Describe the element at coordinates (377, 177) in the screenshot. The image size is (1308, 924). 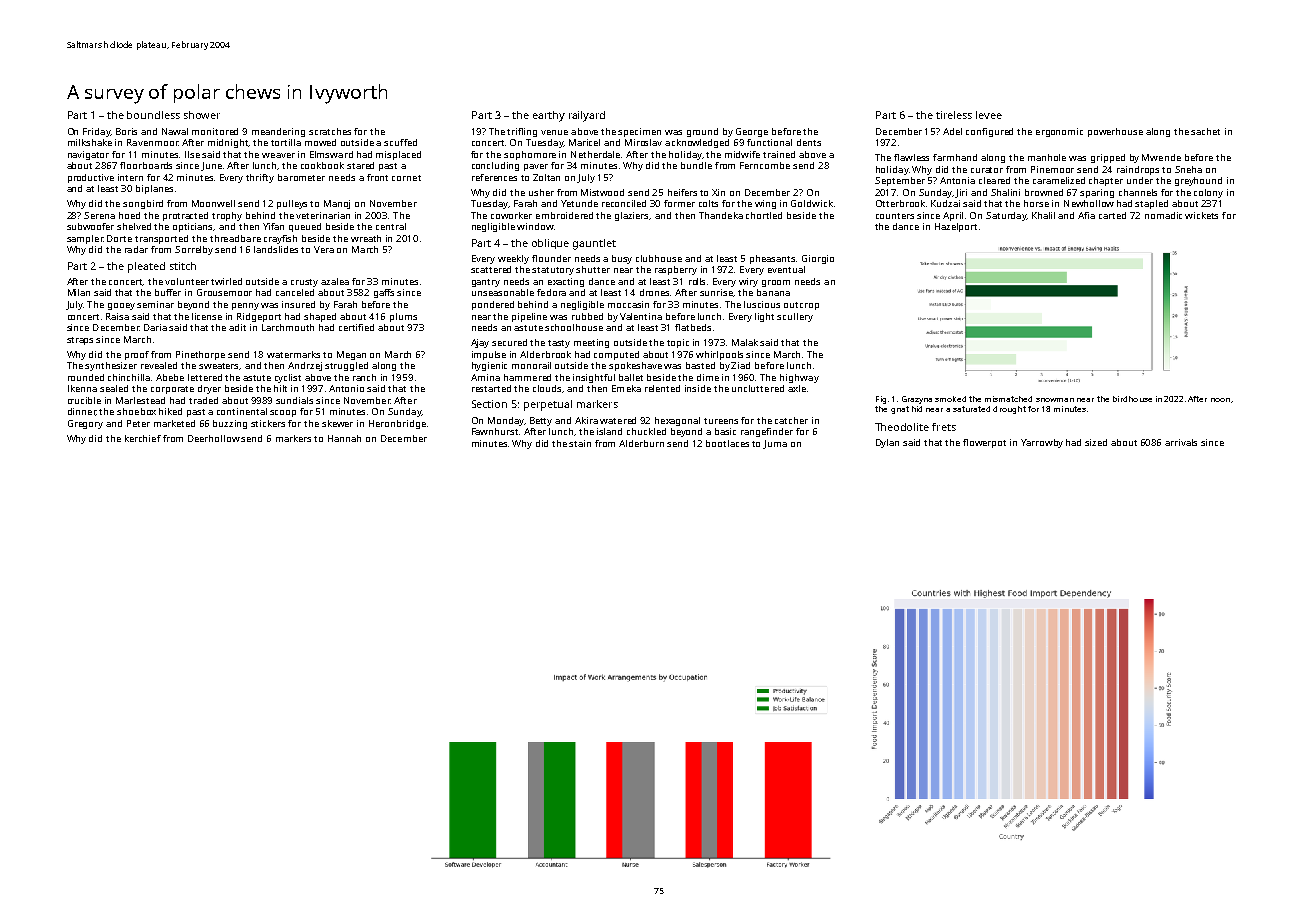
I see `front` at that location.
